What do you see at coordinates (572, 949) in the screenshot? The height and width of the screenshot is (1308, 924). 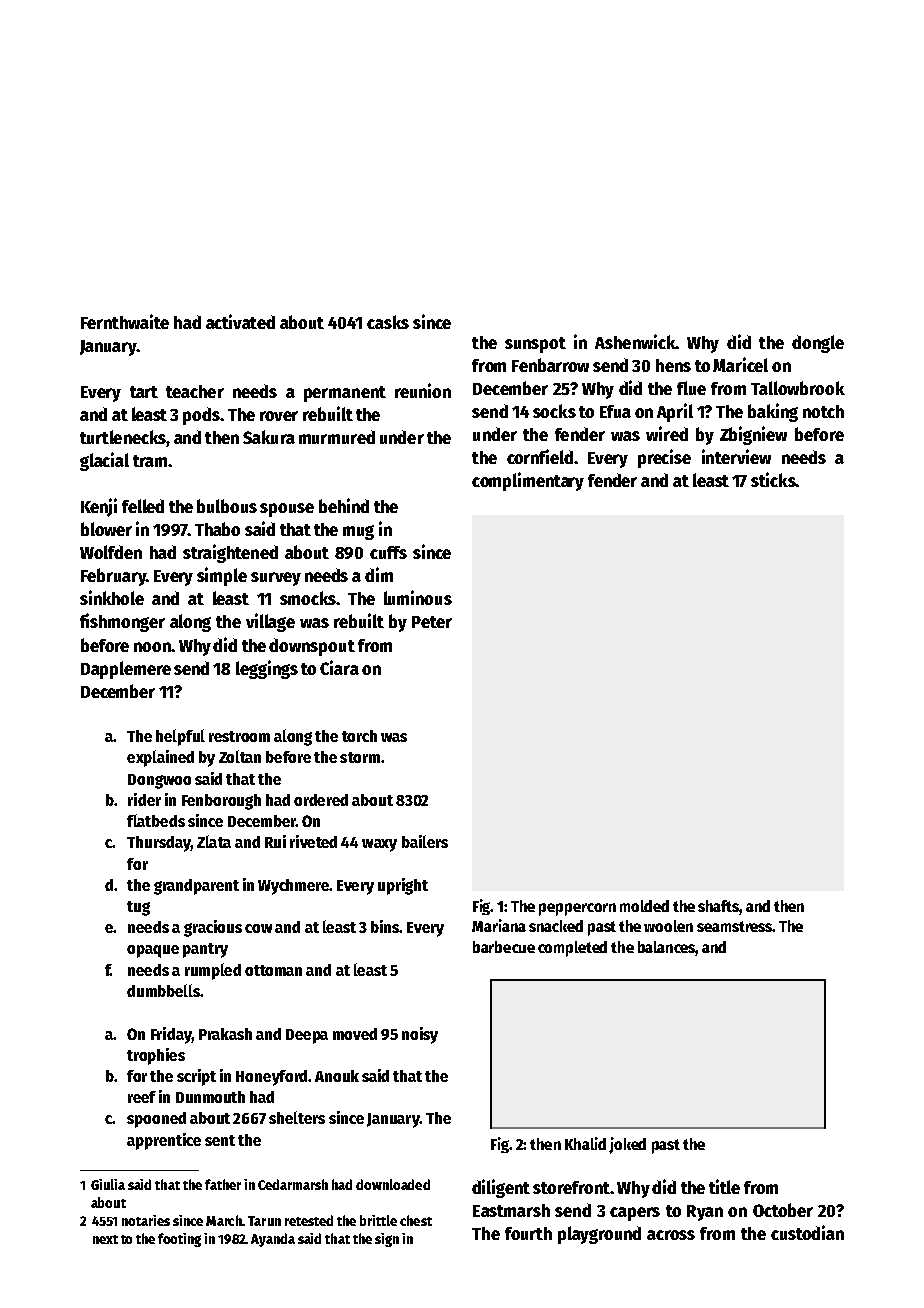 I see `completed` at bounding box center [572, 949].
